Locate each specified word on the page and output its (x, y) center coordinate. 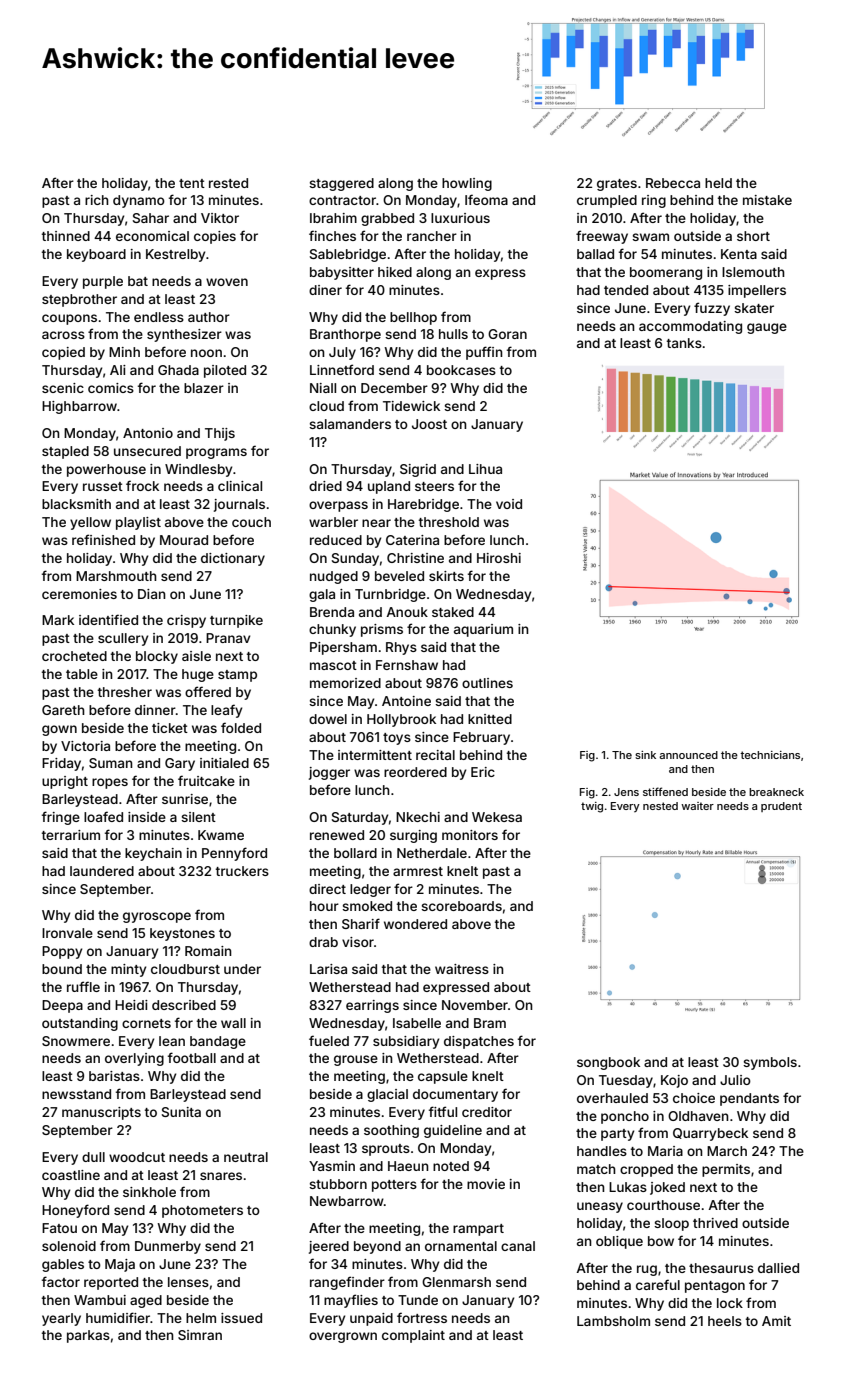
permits (726, 1170)
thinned (66, 236)
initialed (224, 763)
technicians (770, 755)
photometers (202, 1211)
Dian (152, 594)
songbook (608, 1063)
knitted (490, 719)
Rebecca (673, 183)
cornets (146, 1023)
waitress (462, 969)
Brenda (332, 612)
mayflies (351, 1301)
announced (688, 755)
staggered (341, 184)
